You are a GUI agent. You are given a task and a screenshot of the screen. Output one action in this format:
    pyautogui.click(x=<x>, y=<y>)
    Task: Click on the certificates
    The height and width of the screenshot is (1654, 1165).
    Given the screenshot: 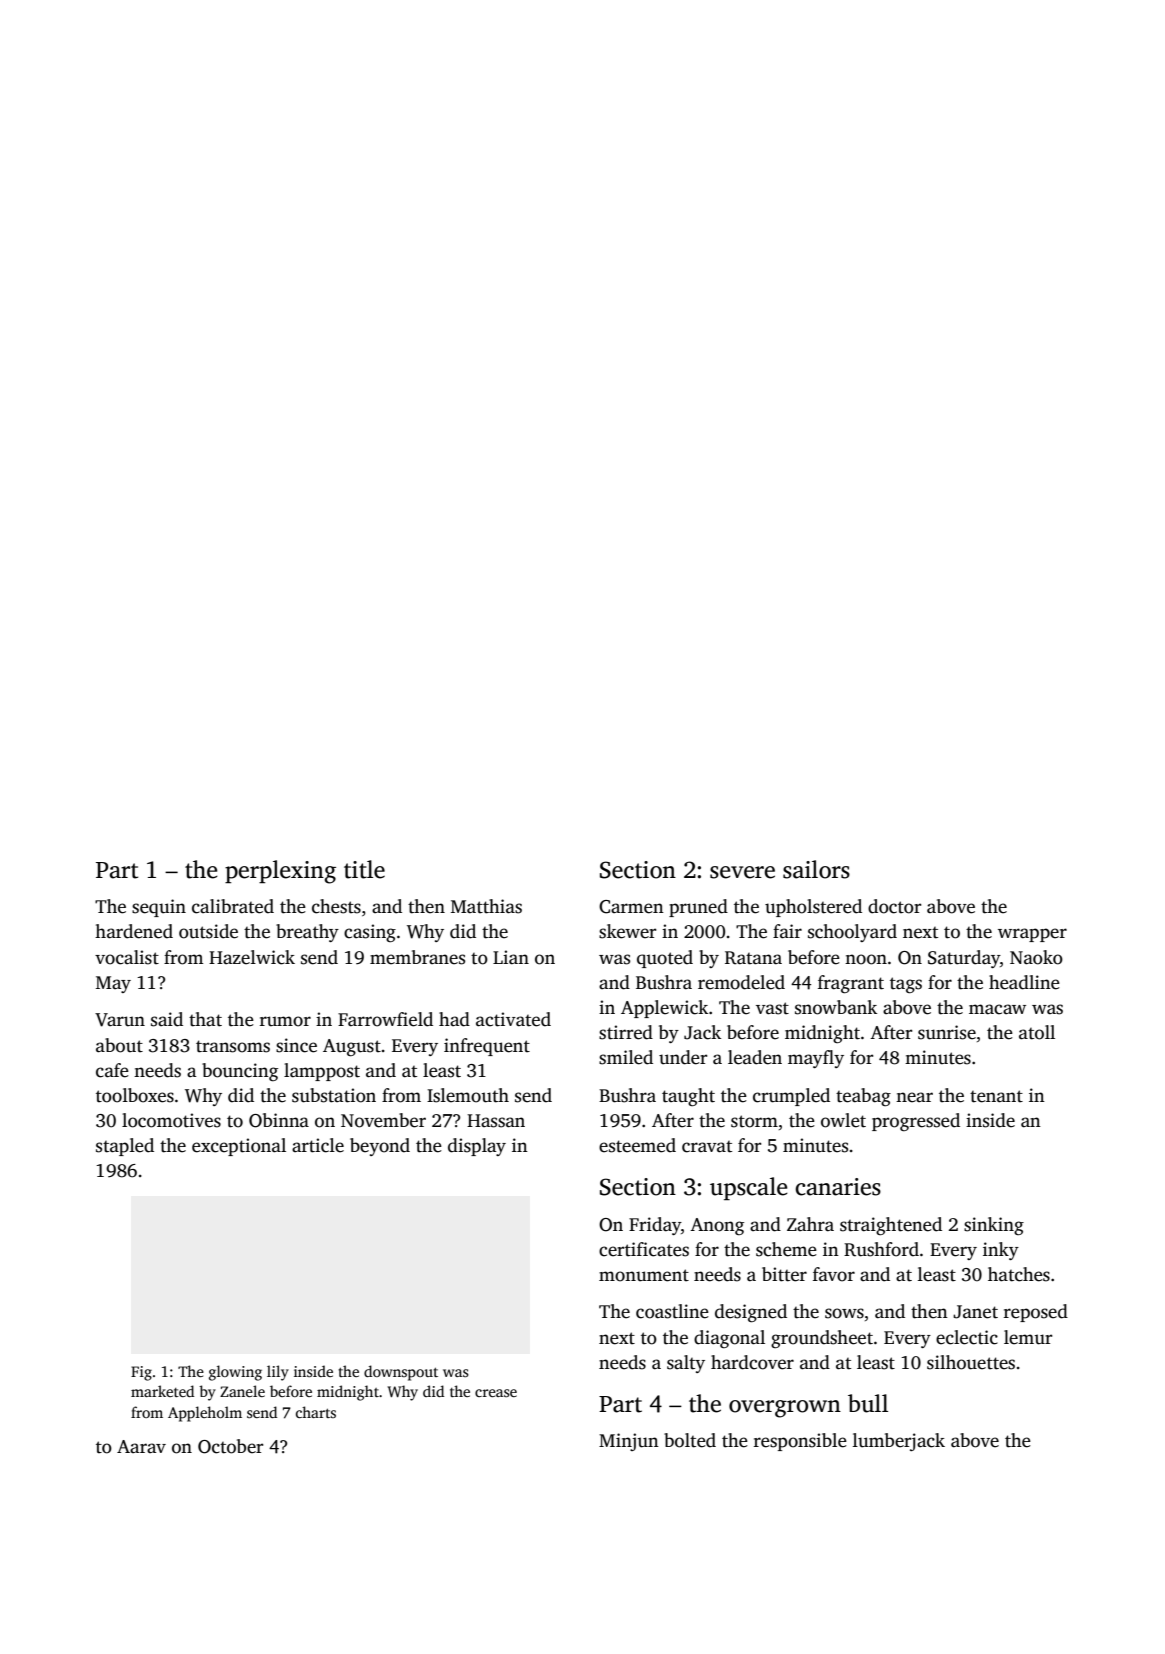 What is the action you would take?
    pyautogui.click(x=644, y=1249)
